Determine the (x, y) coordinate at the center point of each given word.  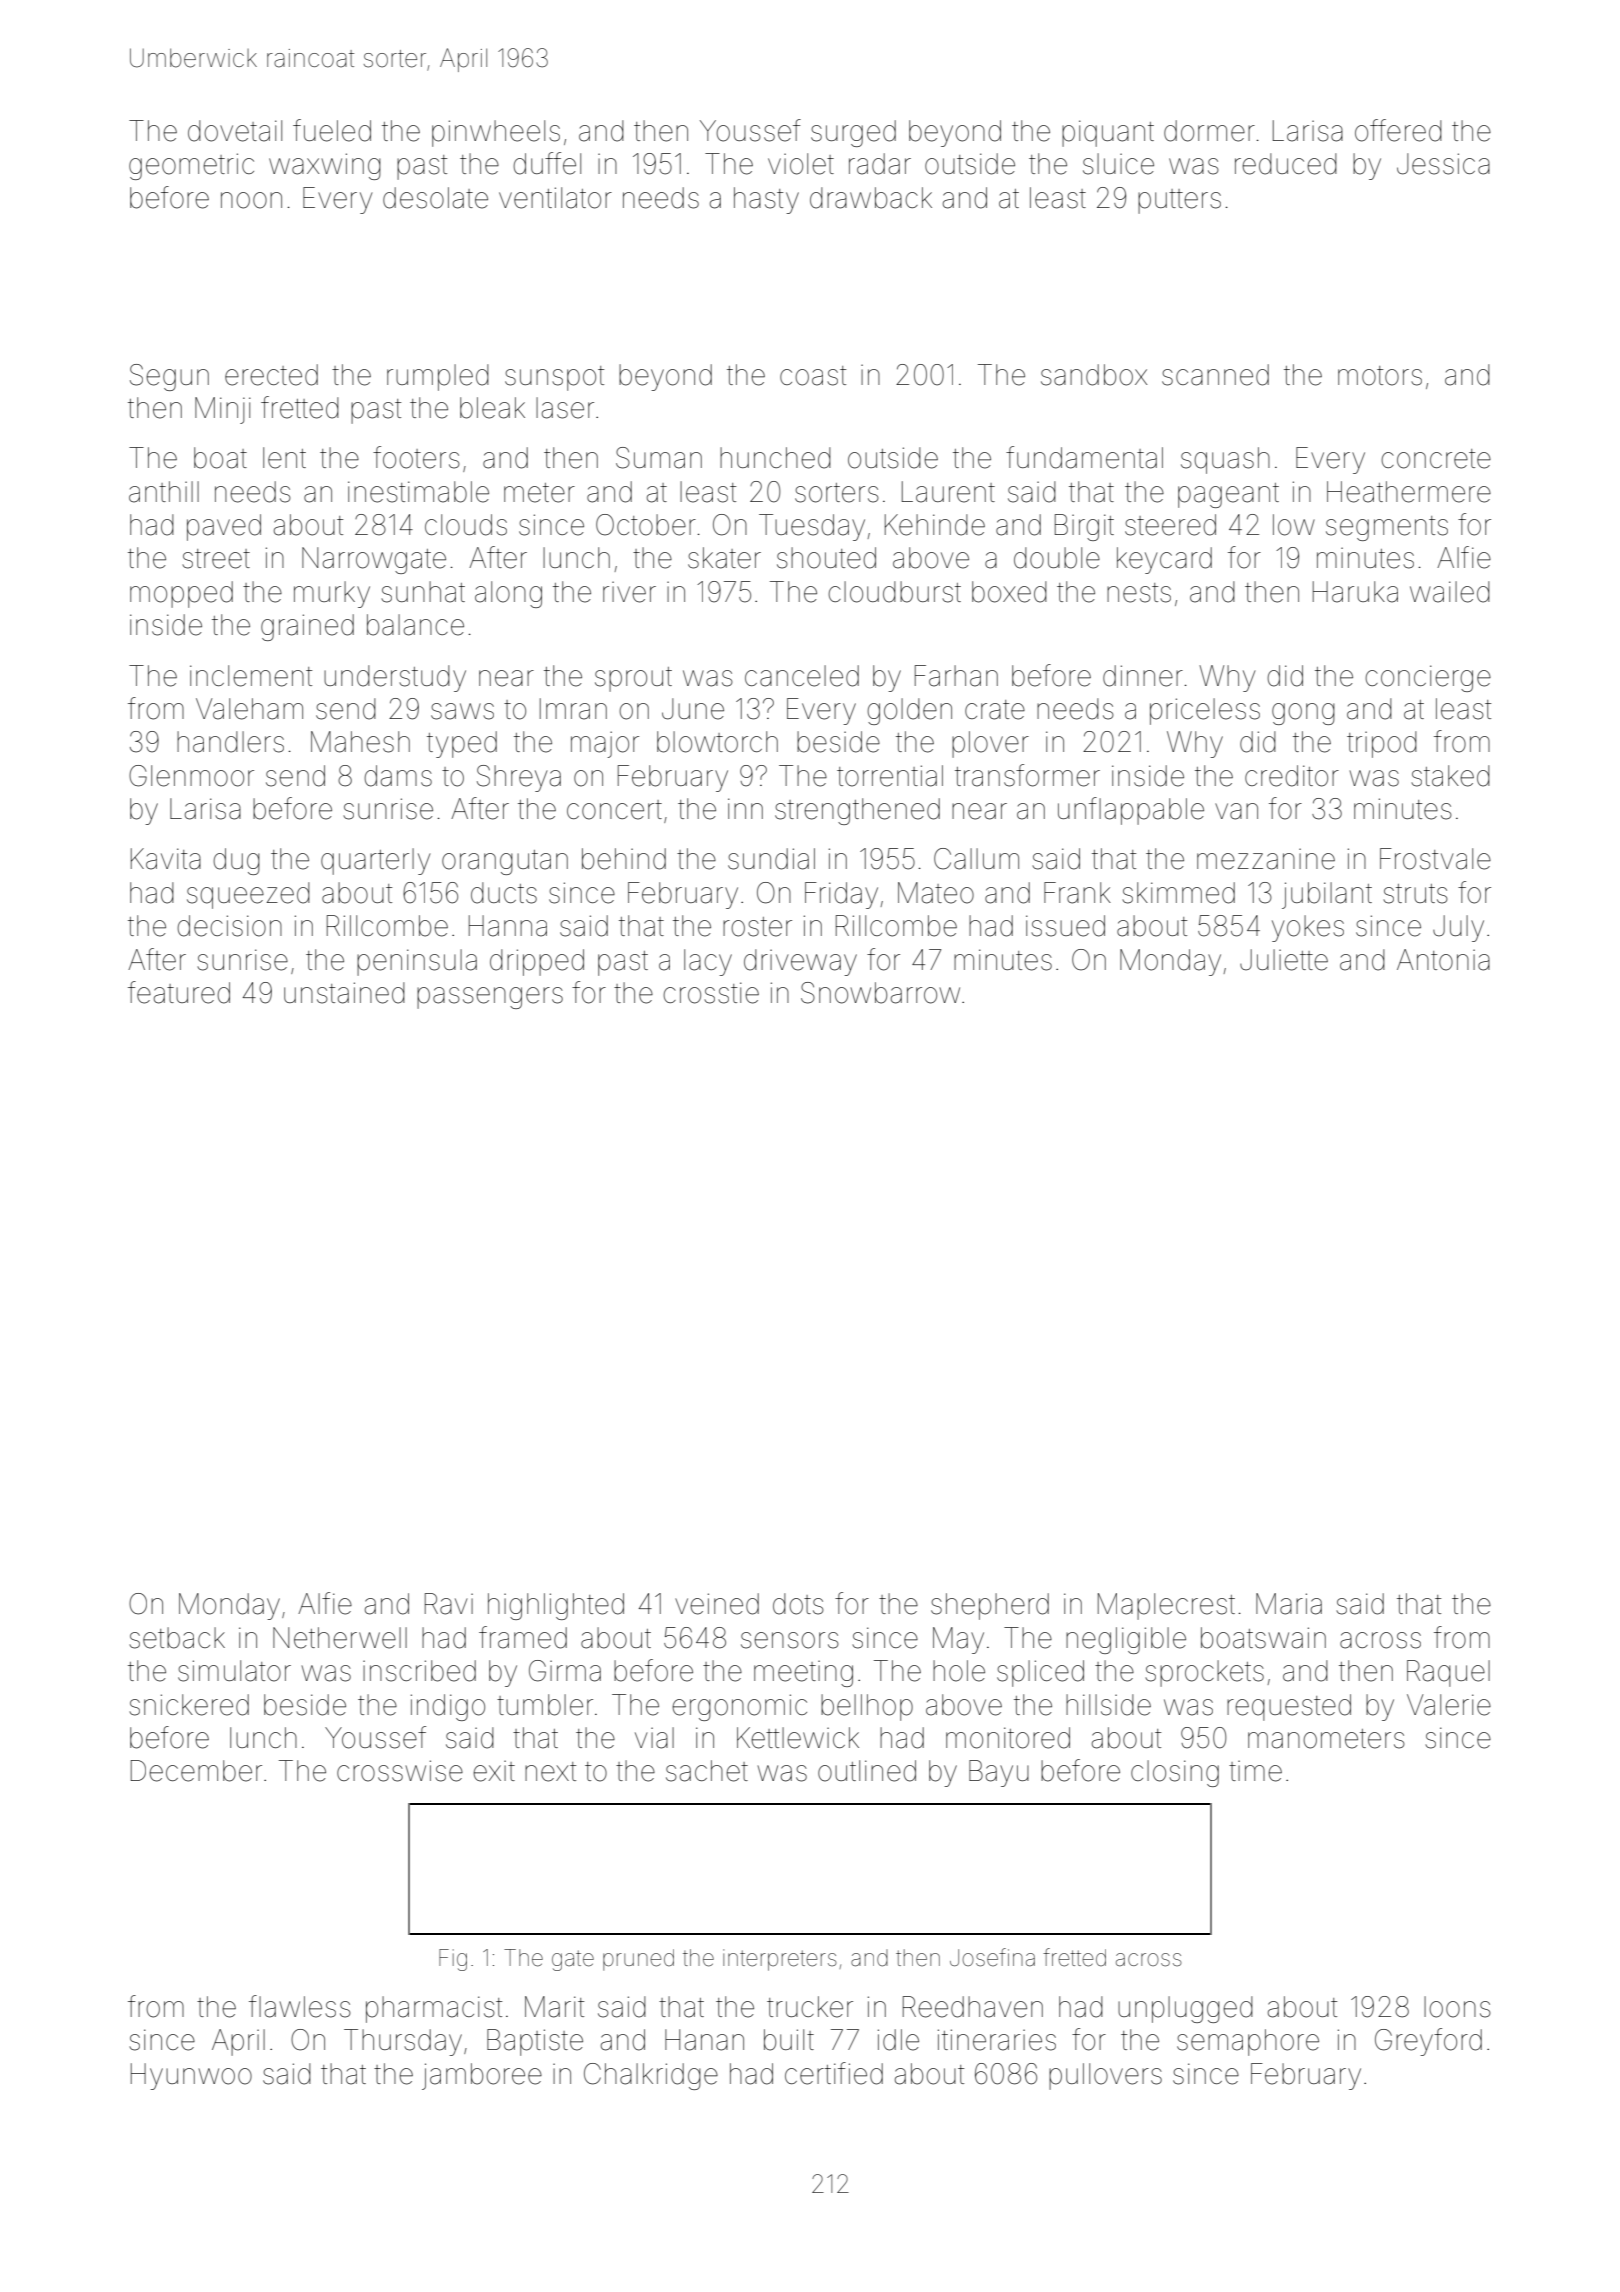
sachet (707, 1771)
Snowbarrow (880, 993)
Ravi (449, 1604)
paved (224, 527)
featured (179, 992)
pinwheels (496, 133)
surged (853, 133)
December (196, 1771)
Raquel (1448, 1673)
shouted (826, 558)
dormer (1209, 131)
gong (1303, 714)
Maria (1289, 1604)
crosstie (711, 993)
